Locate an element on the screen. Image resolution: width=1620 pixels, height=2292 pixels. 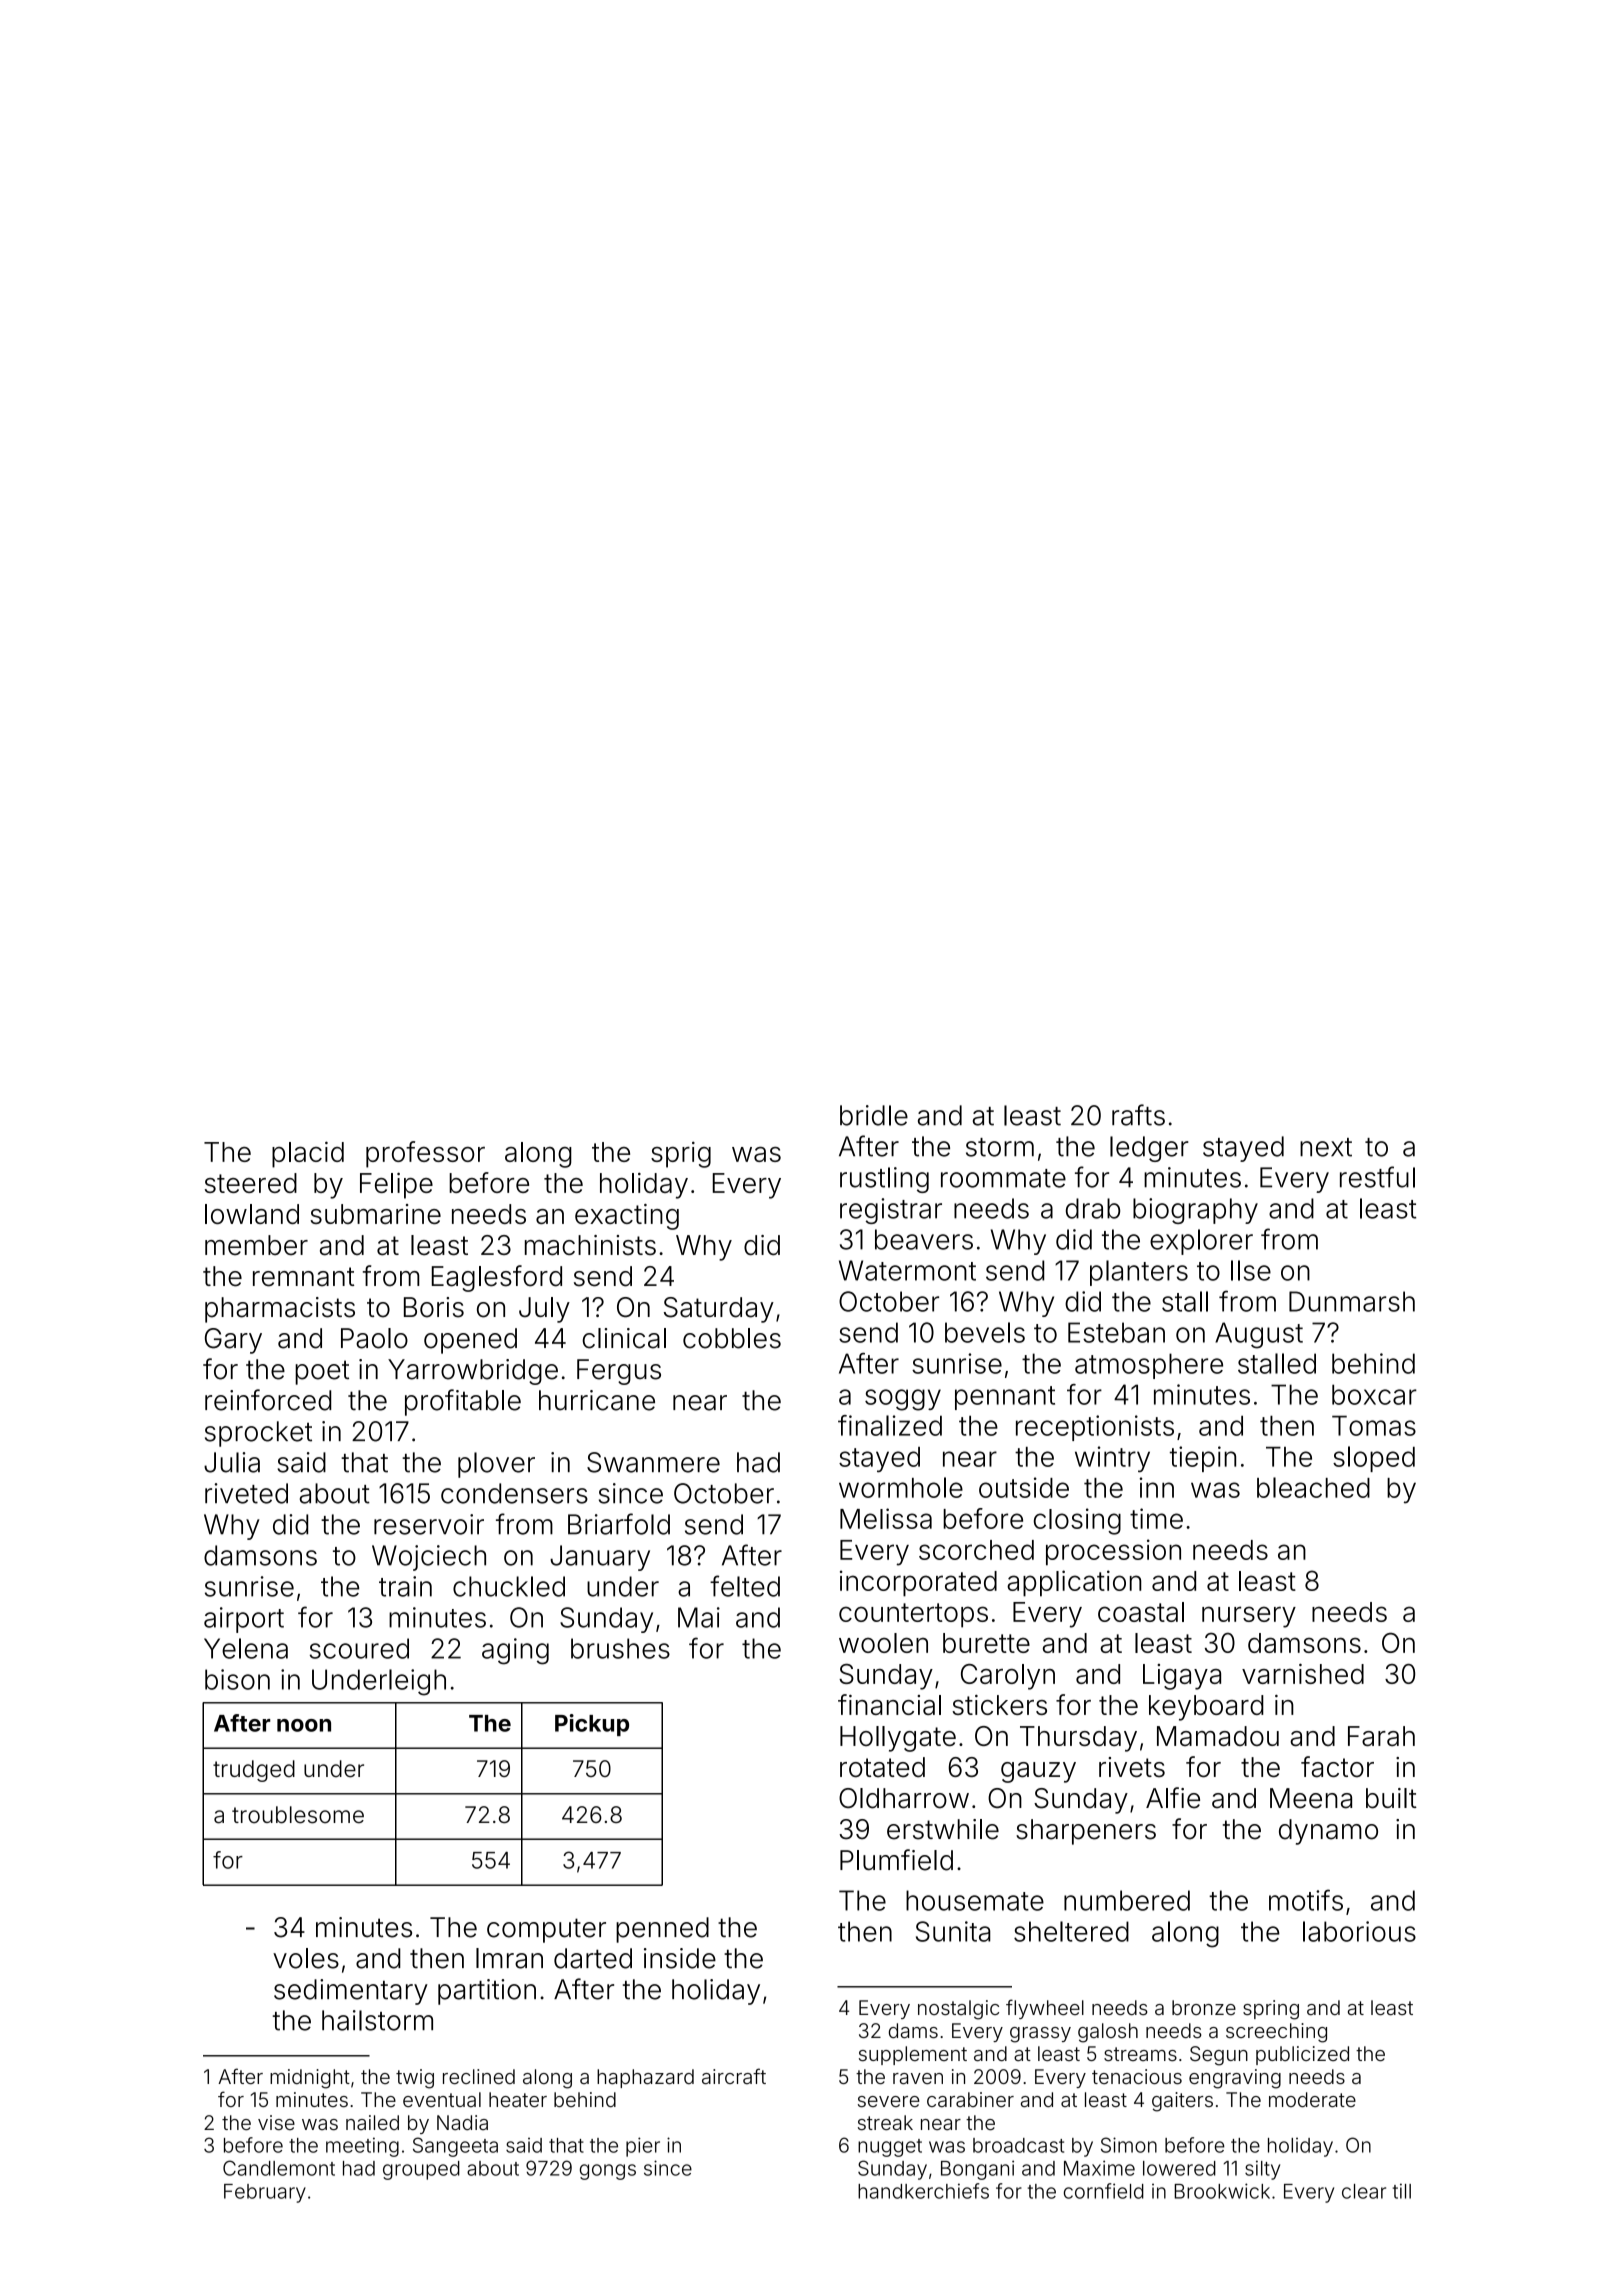
bleached is located at coordinates (1313, 1487).
